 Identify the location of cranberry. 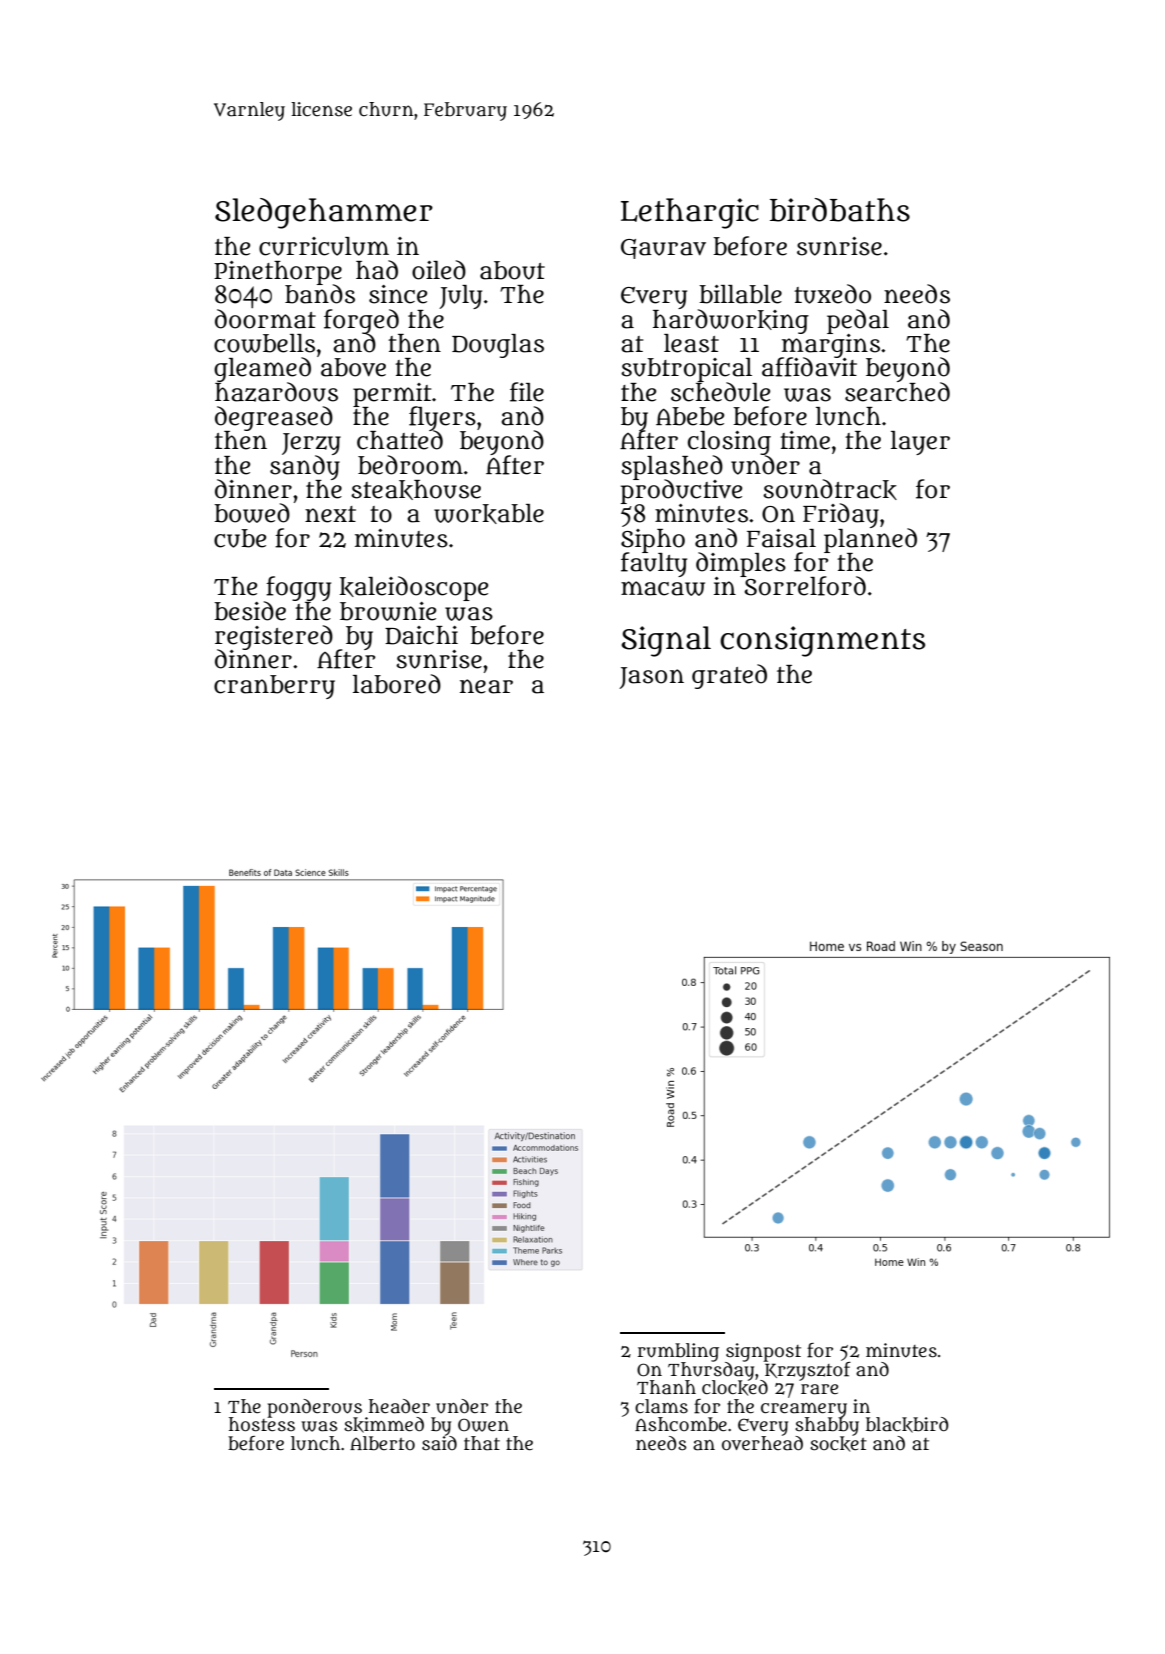
(274, 687).
